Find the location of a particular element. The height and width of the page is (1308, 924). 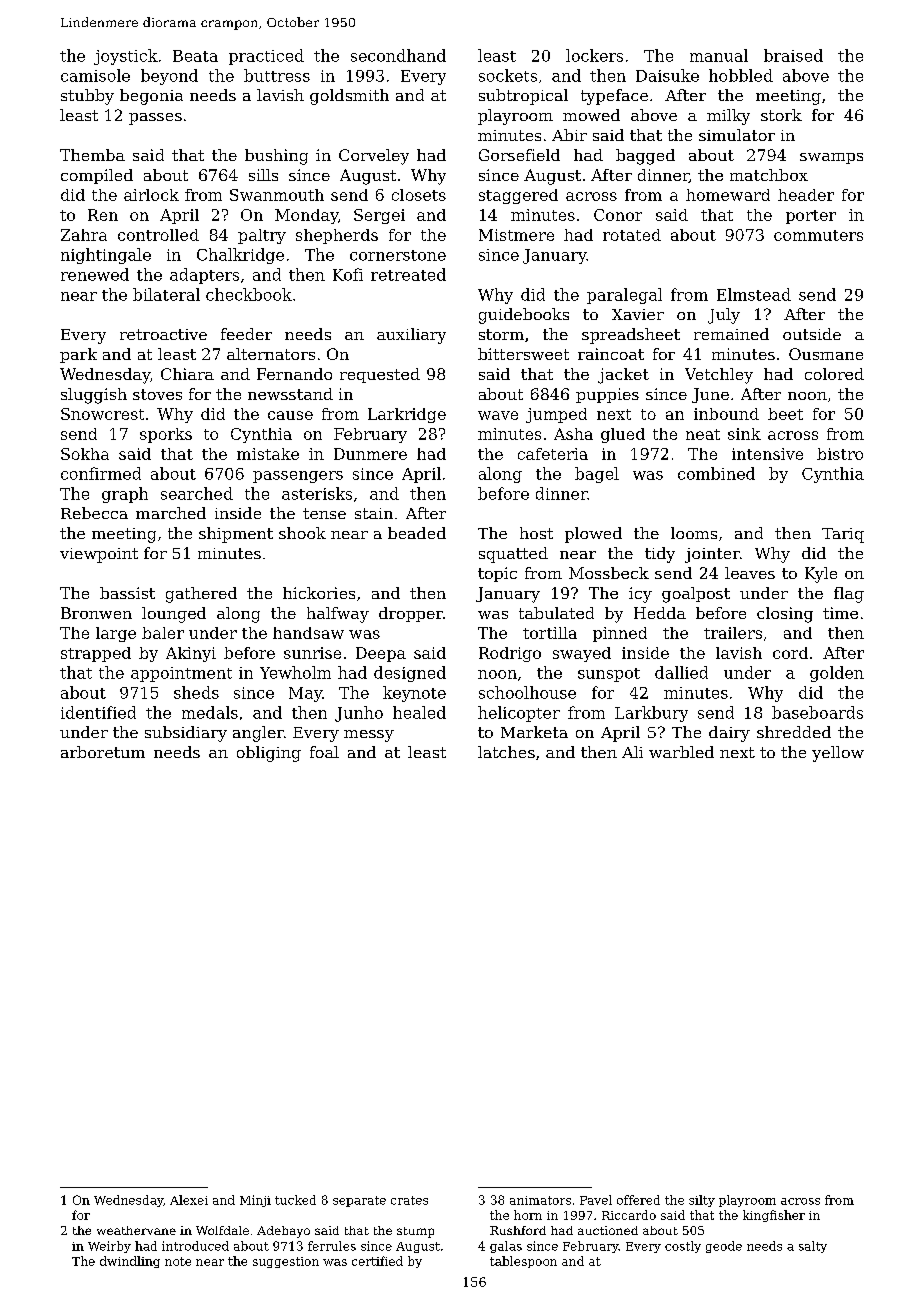

crates is located at coordinates (409, 1200).
